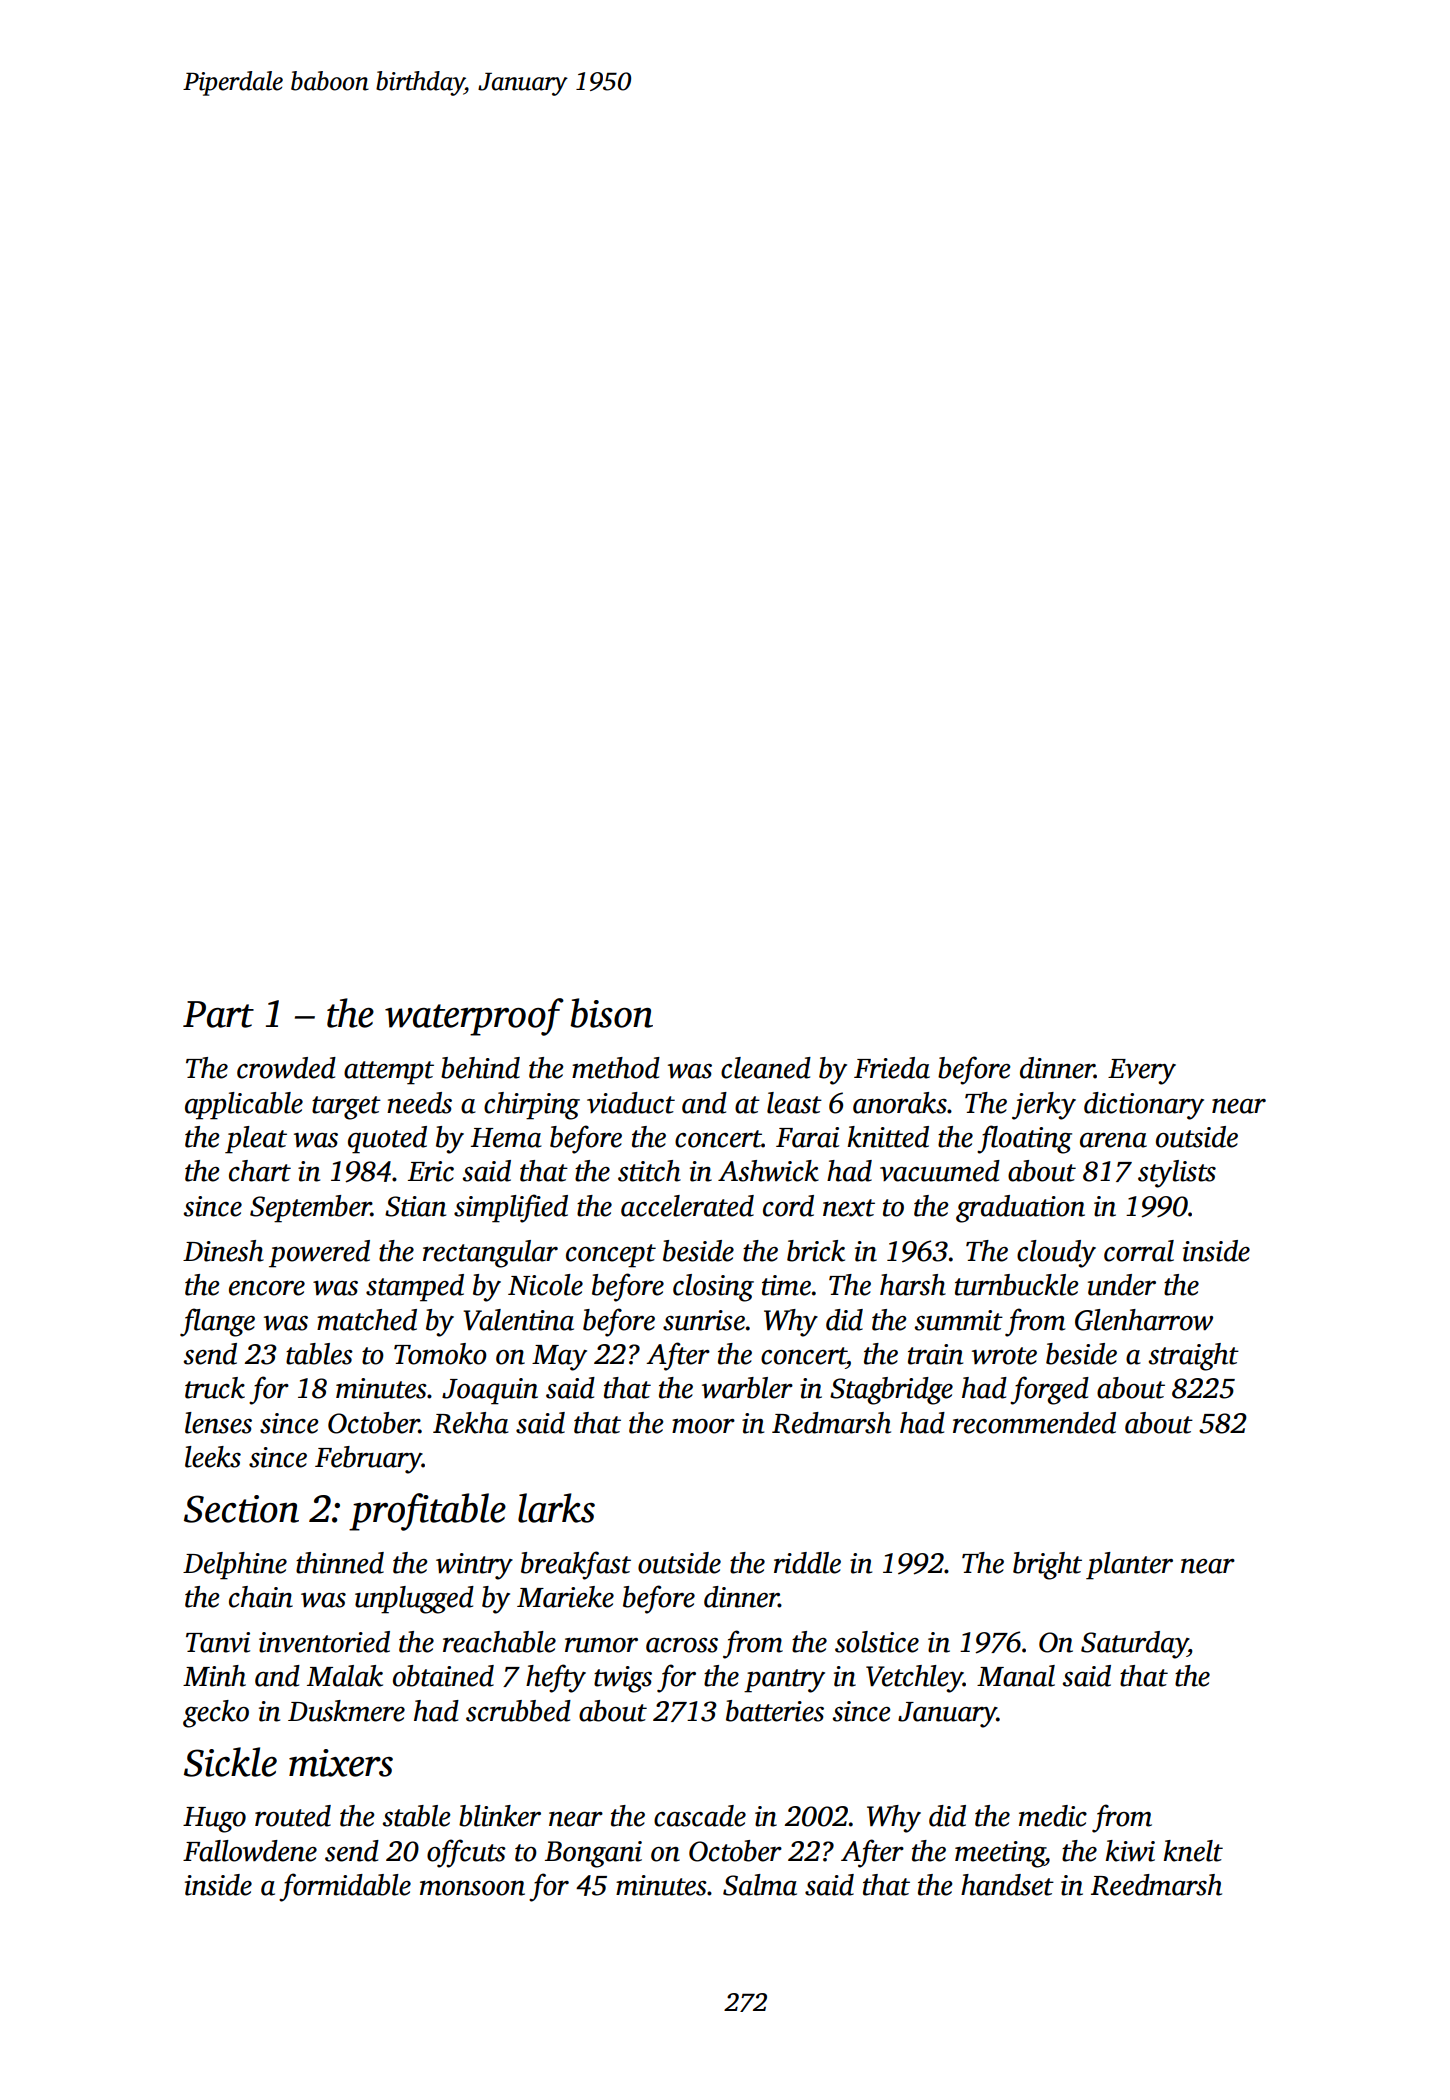 This screenshot has width=1450, height=2100. Describe the element at coordinates (831, 1423) in the screenshot. I see `Redmarsh` at that location.
